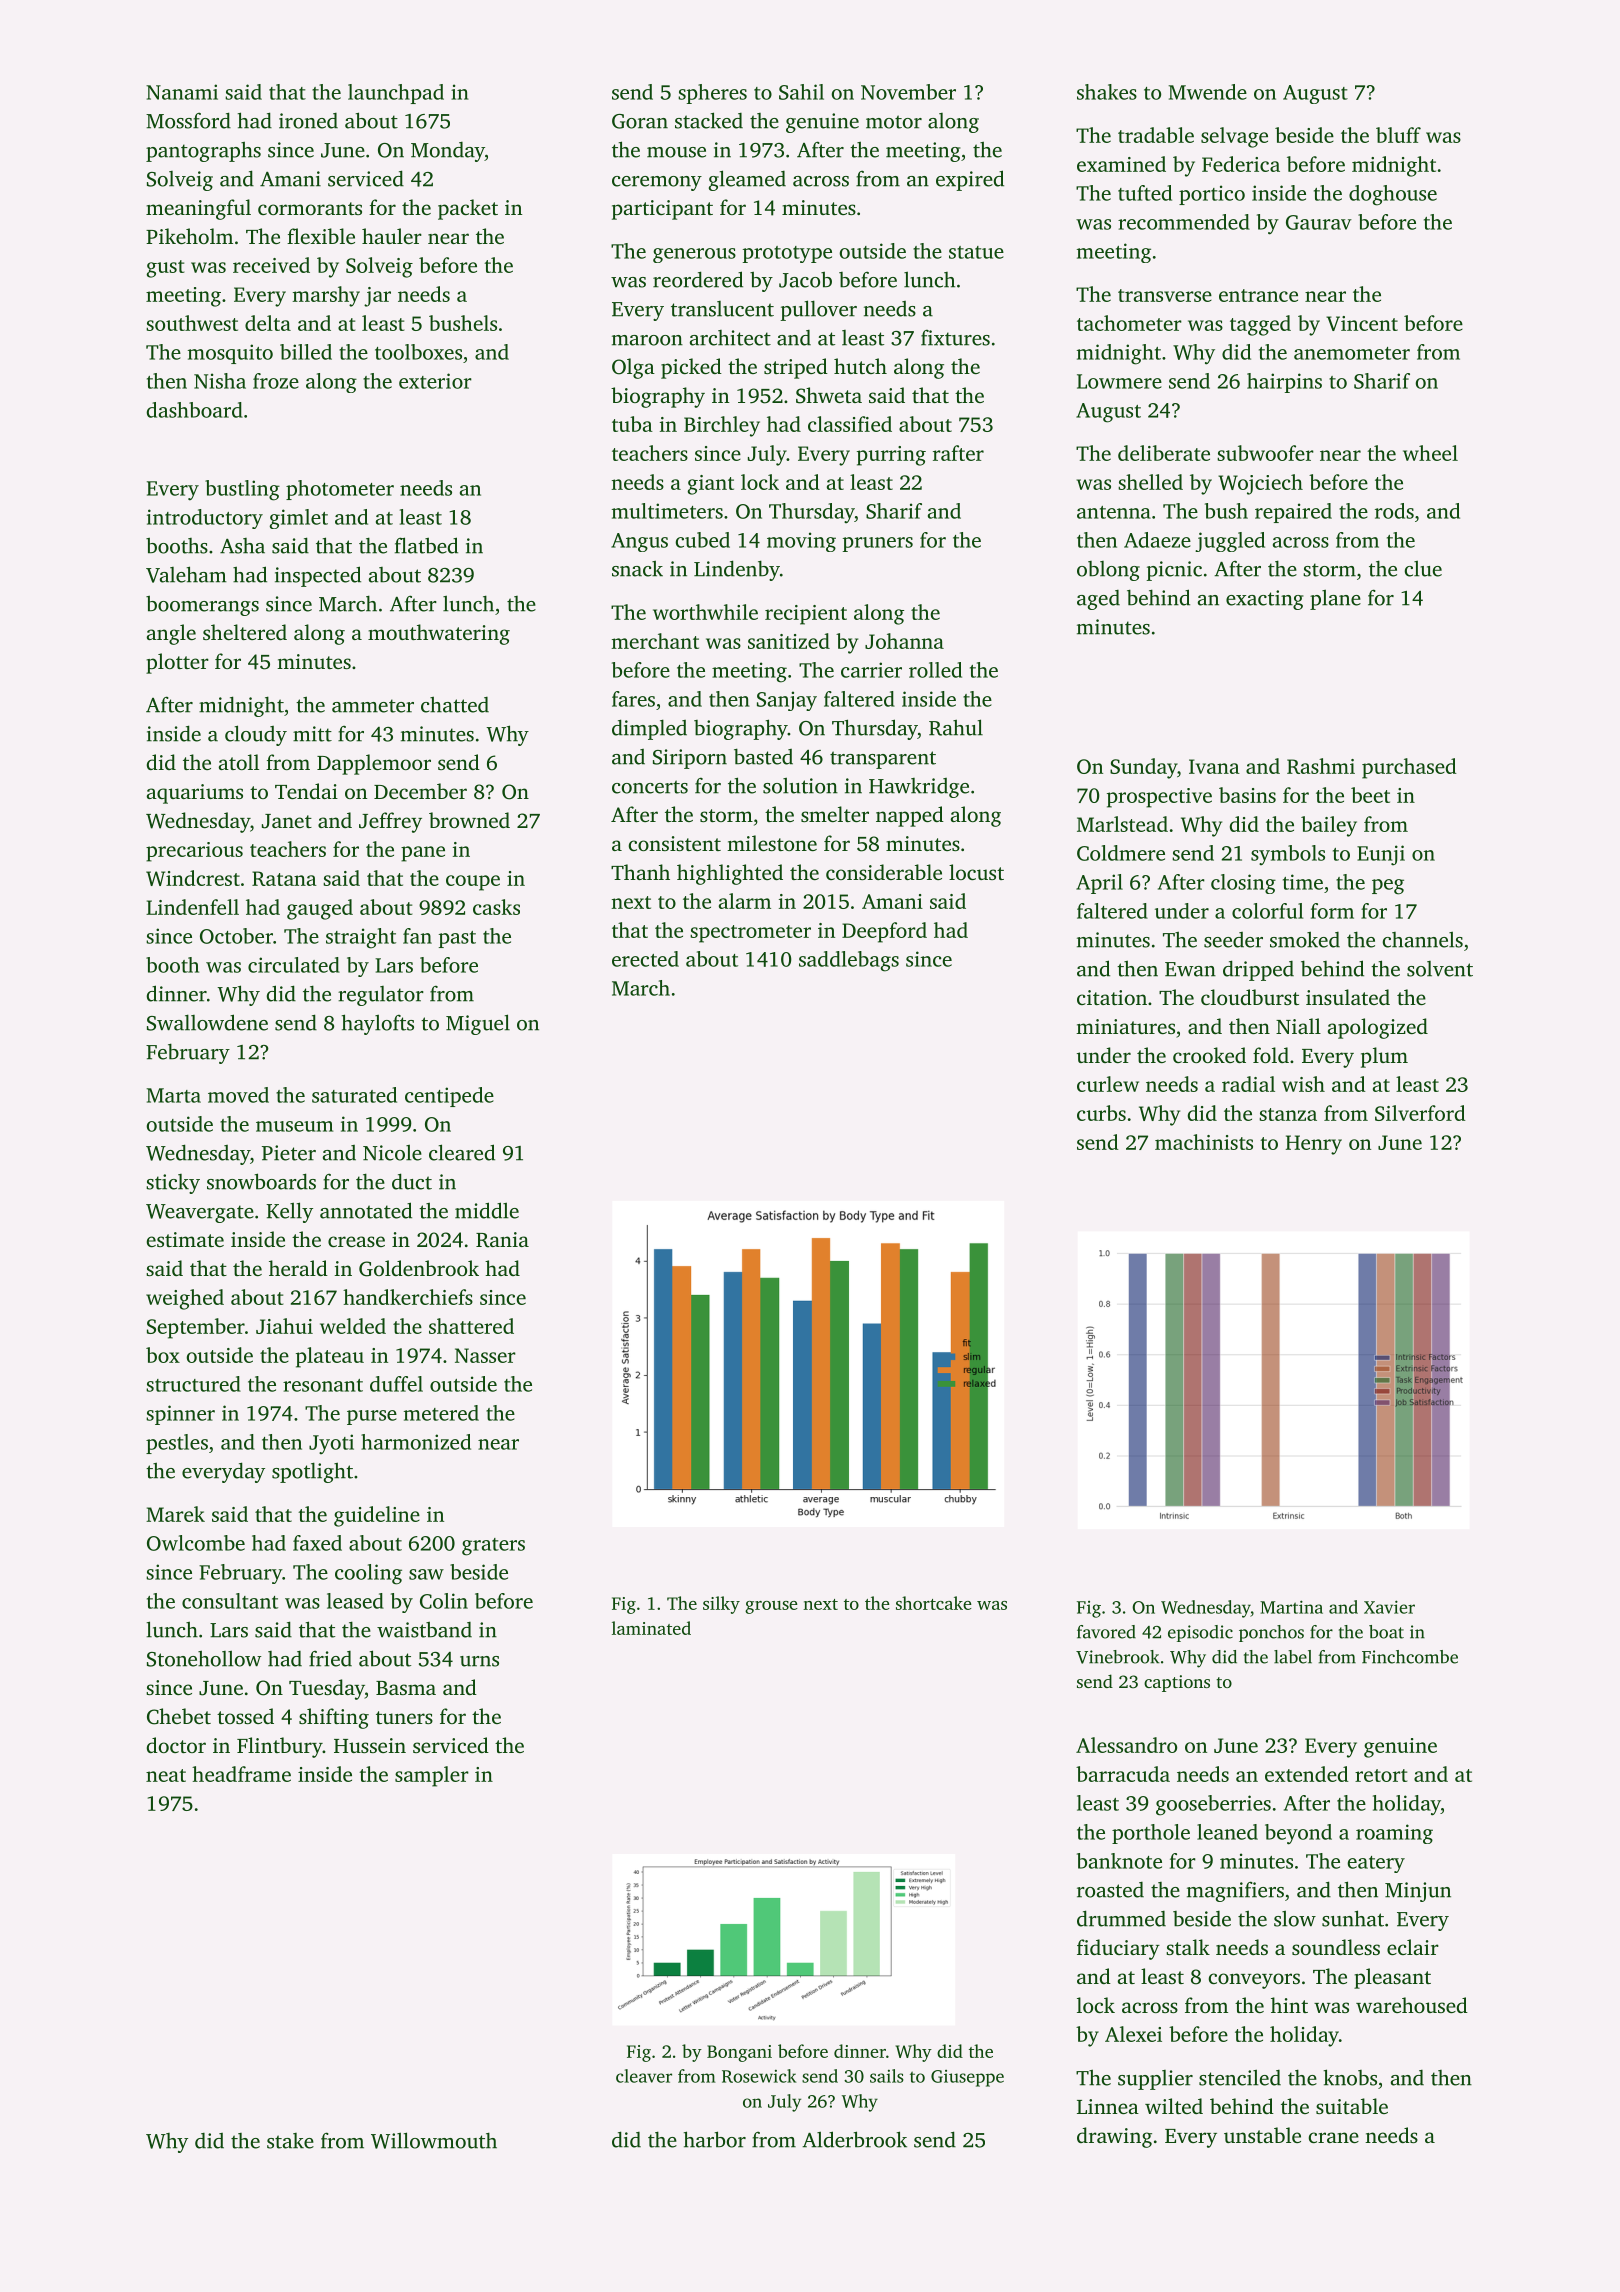 Image resolution: width=1620 pixels, height=2292 pixels. I want to click on merchant, so click(655, 641).
